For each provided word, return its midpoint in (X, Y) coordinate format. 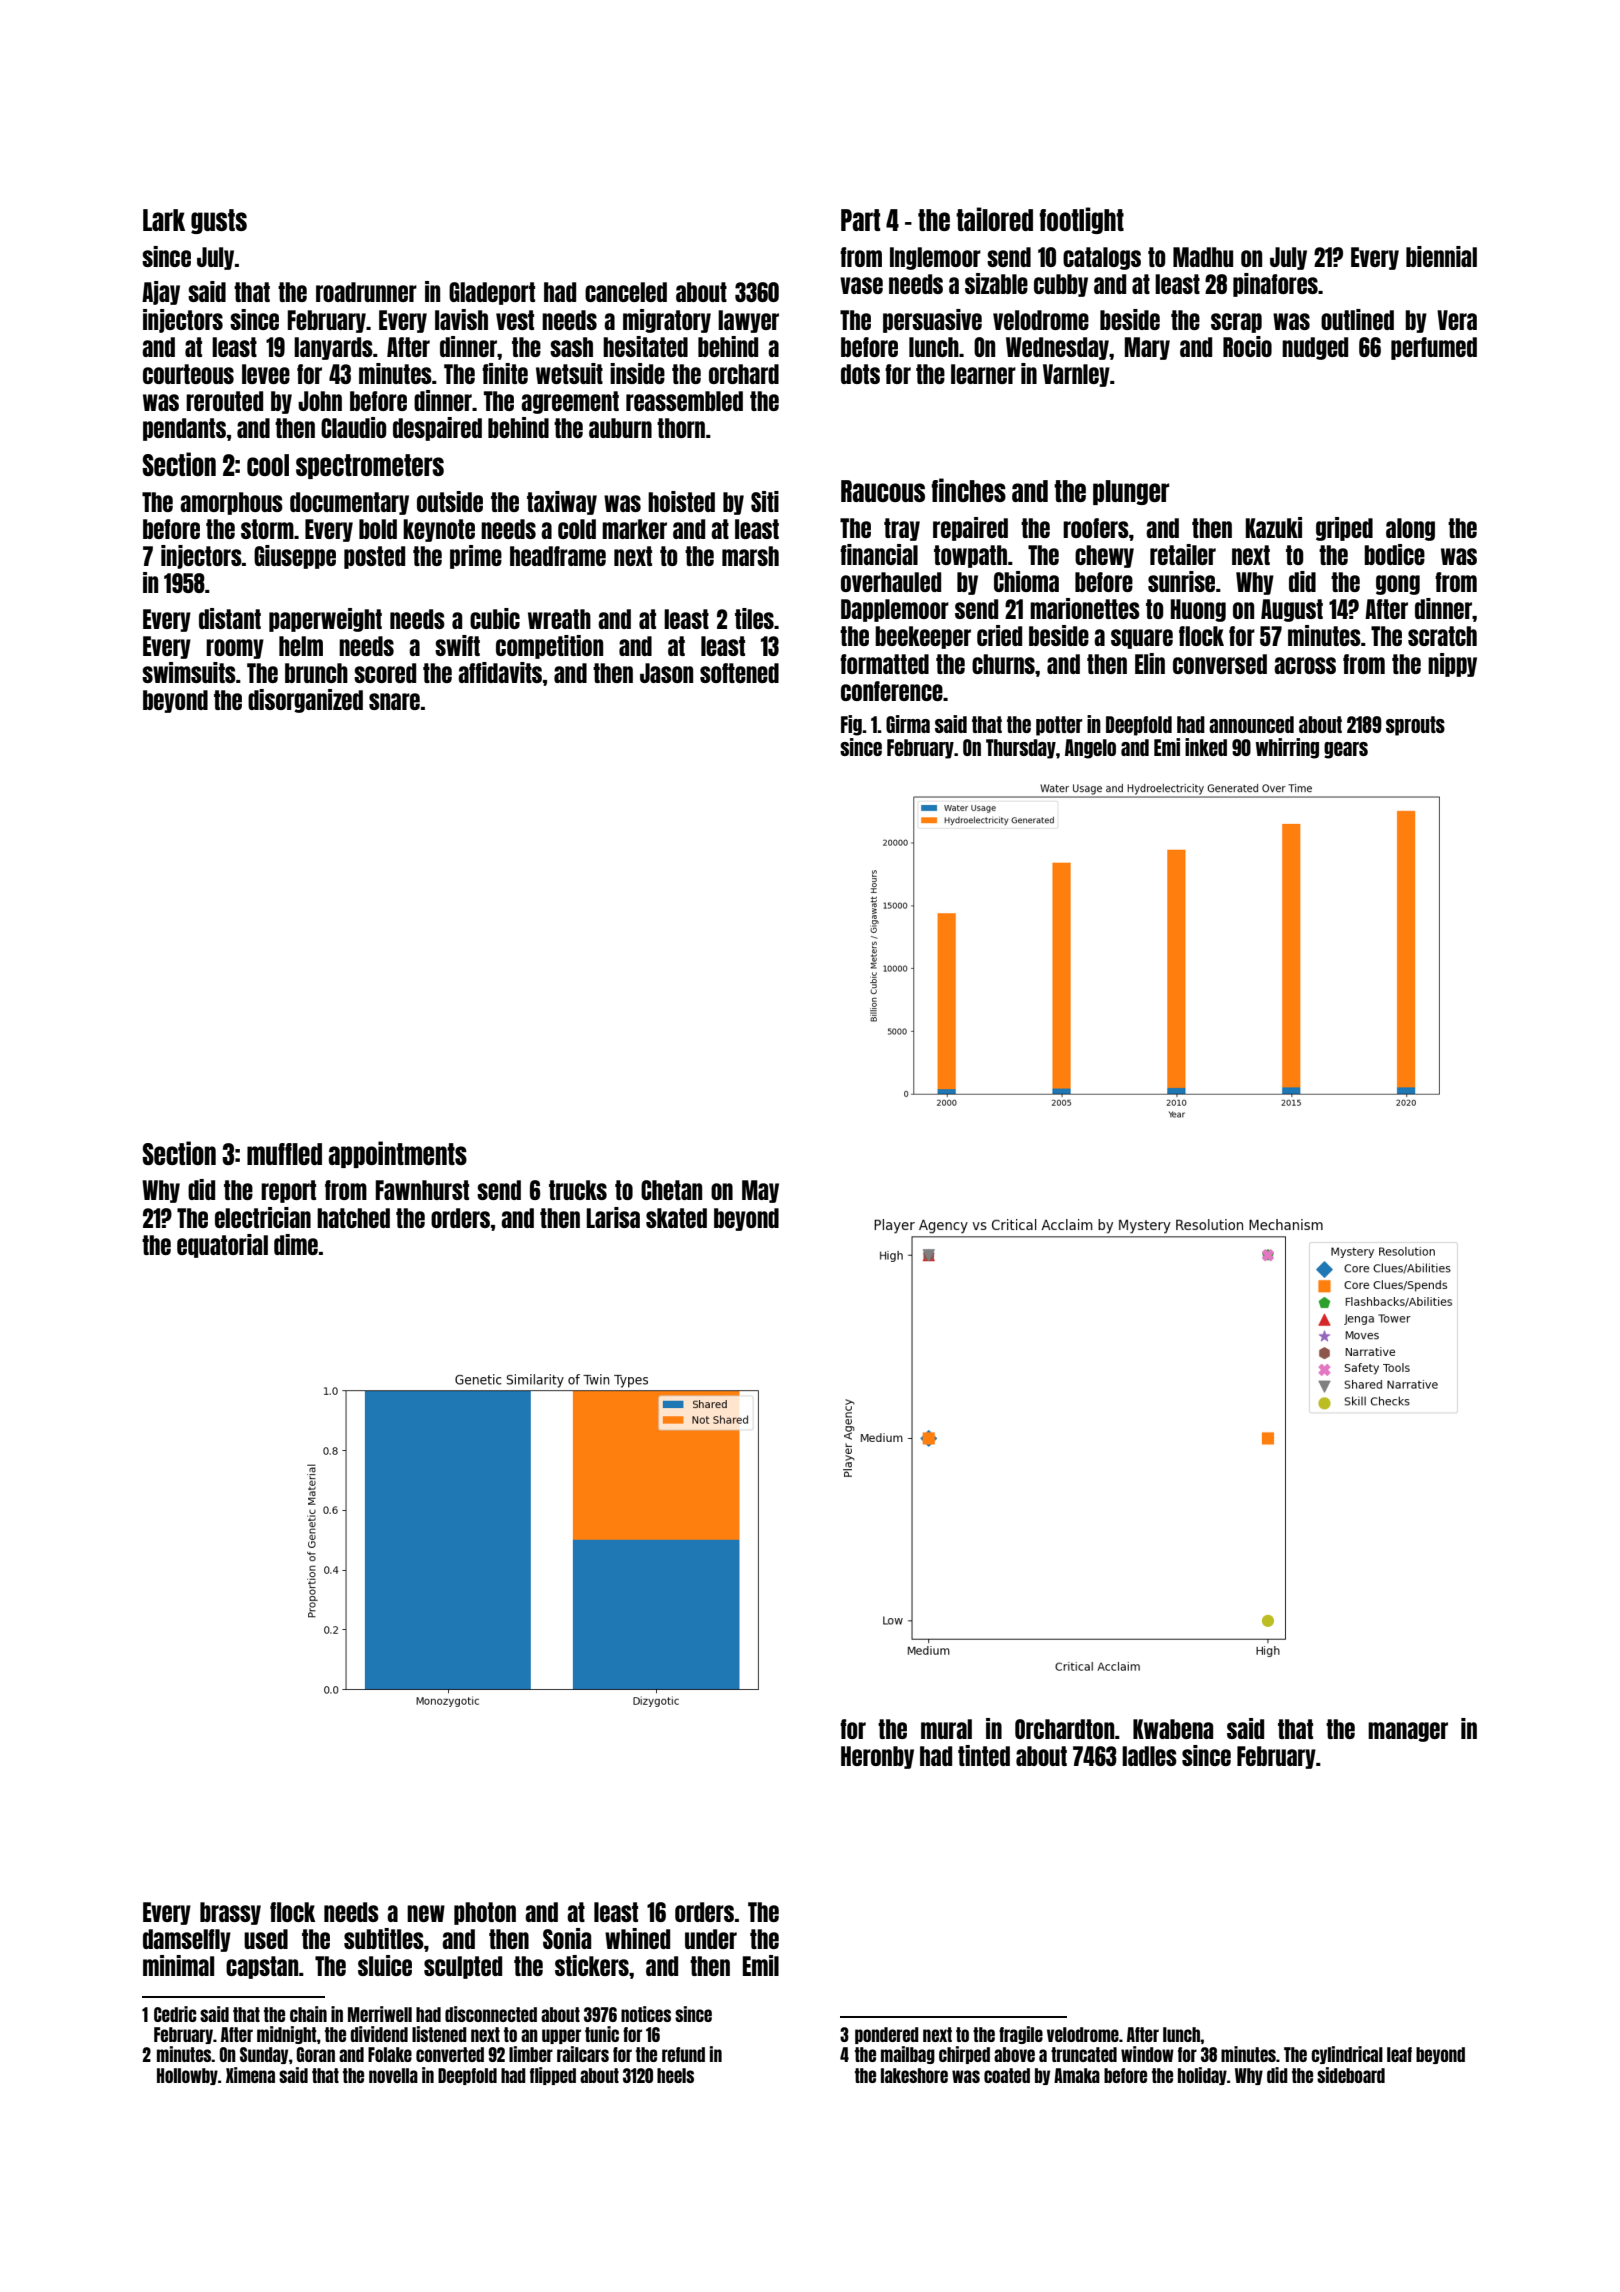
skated (676, 1218)
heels (675, 2075)
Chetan (671, 1190)
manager (1408, 1732)
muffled (284, 1154)
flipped (553, 2076)
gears (1346, 750)
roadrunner (366, 292)
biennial (1441, 256)
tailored (994, 219)
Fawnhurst (422, 1190)
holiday (1202, 2076)
